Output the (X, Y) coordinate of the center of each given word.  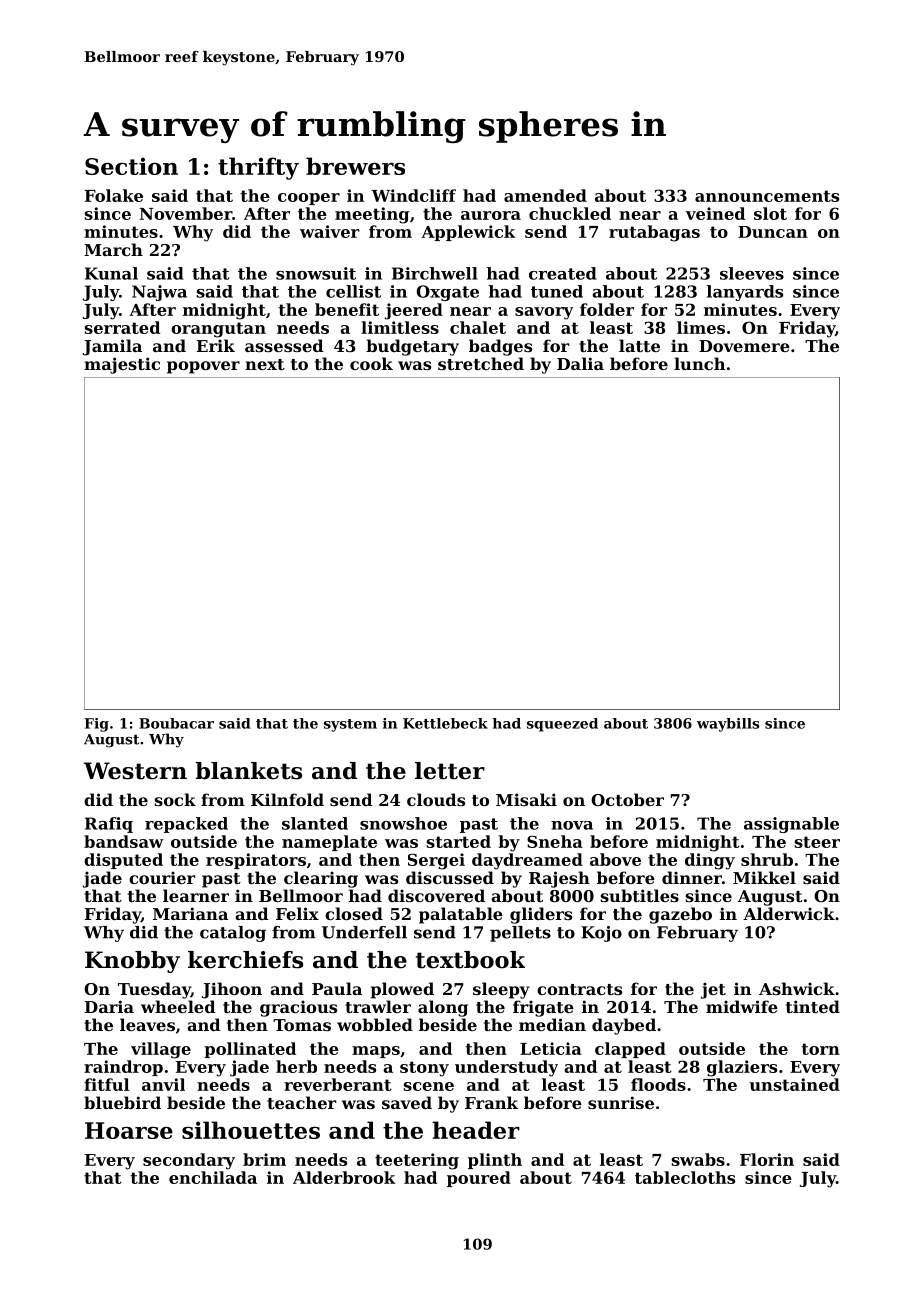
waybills (728, 725)
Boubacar (176, 723)
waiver (330, 231)
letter (450, 771)
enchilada (213, 1177)
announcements (767, 196)
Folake (114, 195)
